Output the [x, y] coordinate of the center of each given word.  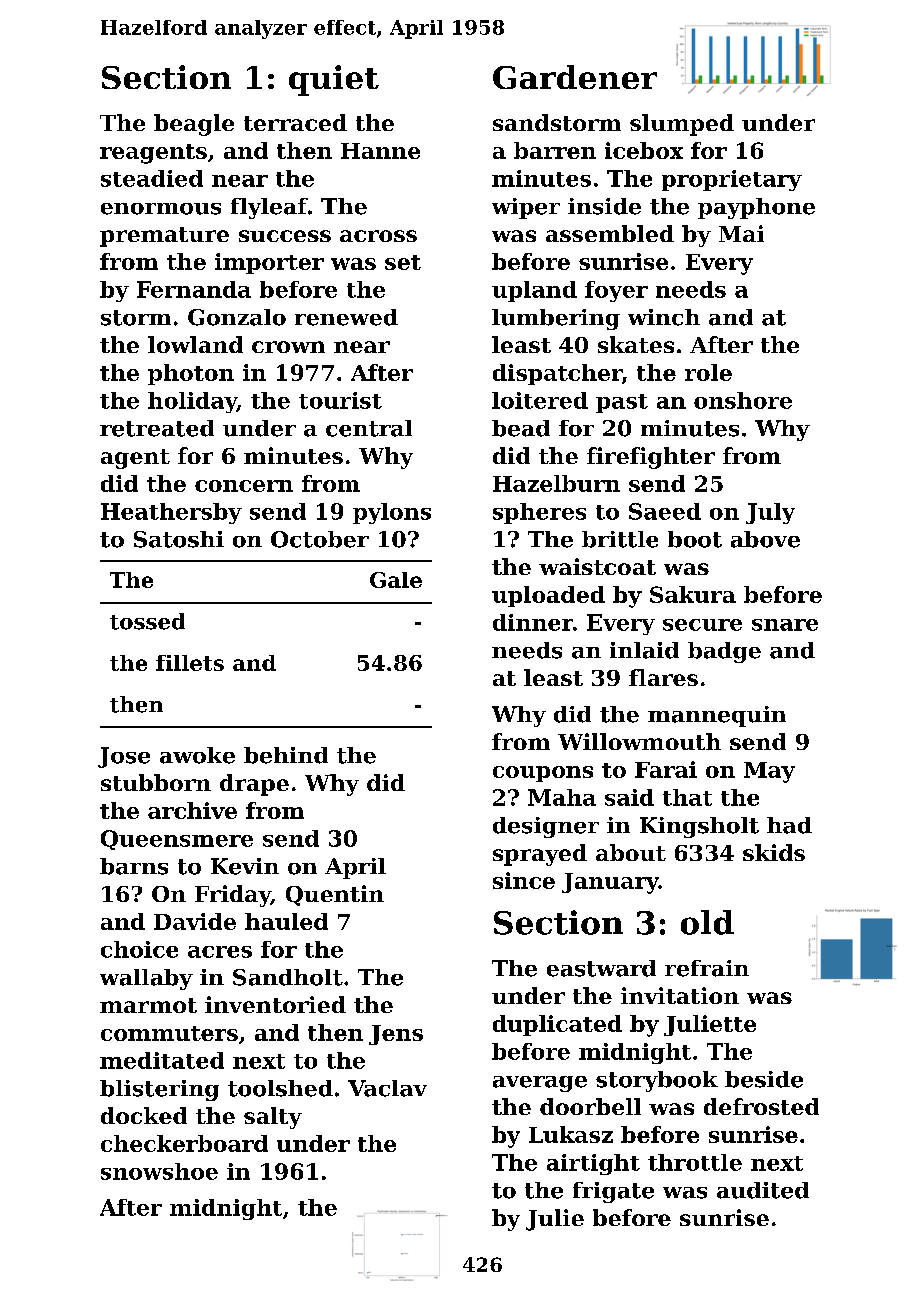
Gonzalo [237, 317]
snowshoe [159, 1171]
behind [286, 755]
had [789, 825]
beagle [194, 125]
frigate [613, 1192]
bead [521, 428]
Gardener [575, 77]
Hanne [380, 151]
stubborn [156, 782]
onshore [743, 400]
